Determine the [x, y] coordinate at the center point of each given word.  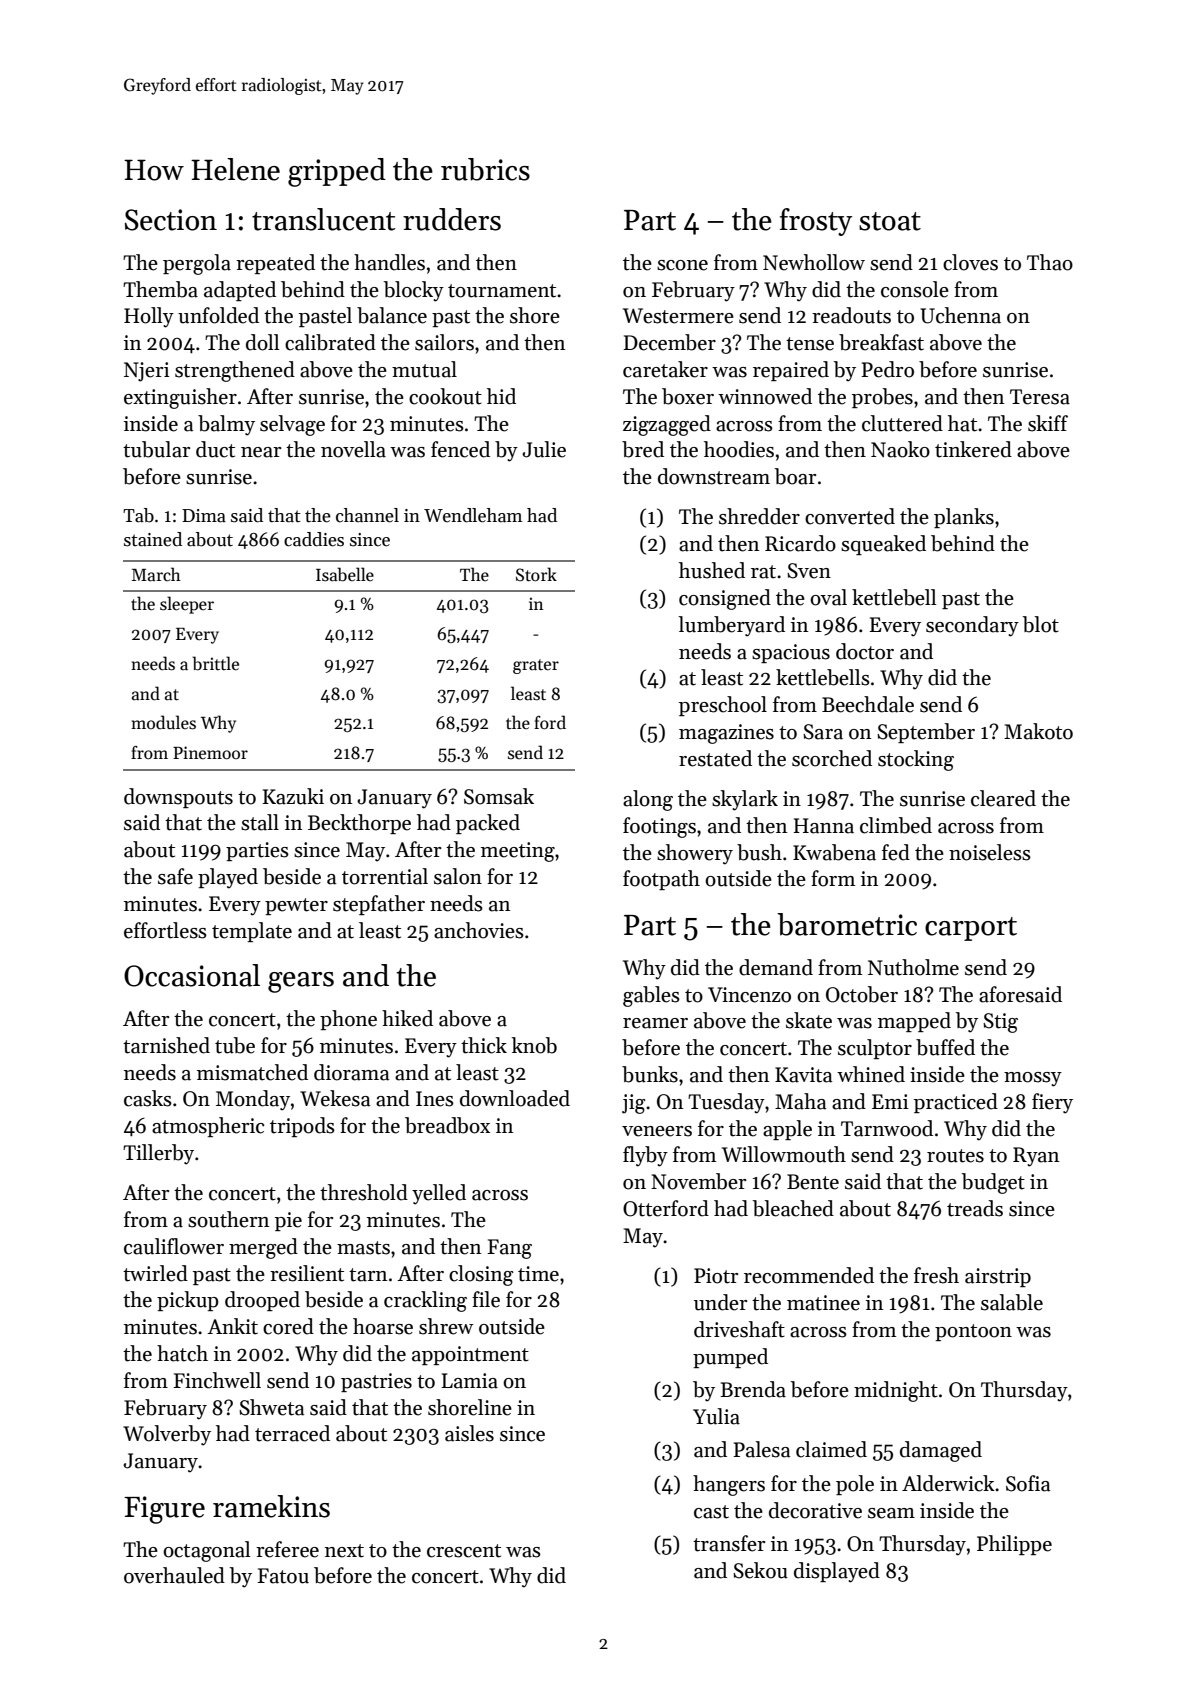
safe [175, 876]
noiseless [990, 852]
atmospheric [208, 1127]
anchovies [479, 930]
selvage [292, 425]
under [720, 1302]
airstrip [998, 1277]
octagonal [207, 1551]
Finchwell [217, 1380]
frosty [816, 222]
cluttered [902, 423]
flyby [645, 1156]
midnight [896, 1391]
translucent [323, 219]
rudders [452, 219]
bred [643, 449]
